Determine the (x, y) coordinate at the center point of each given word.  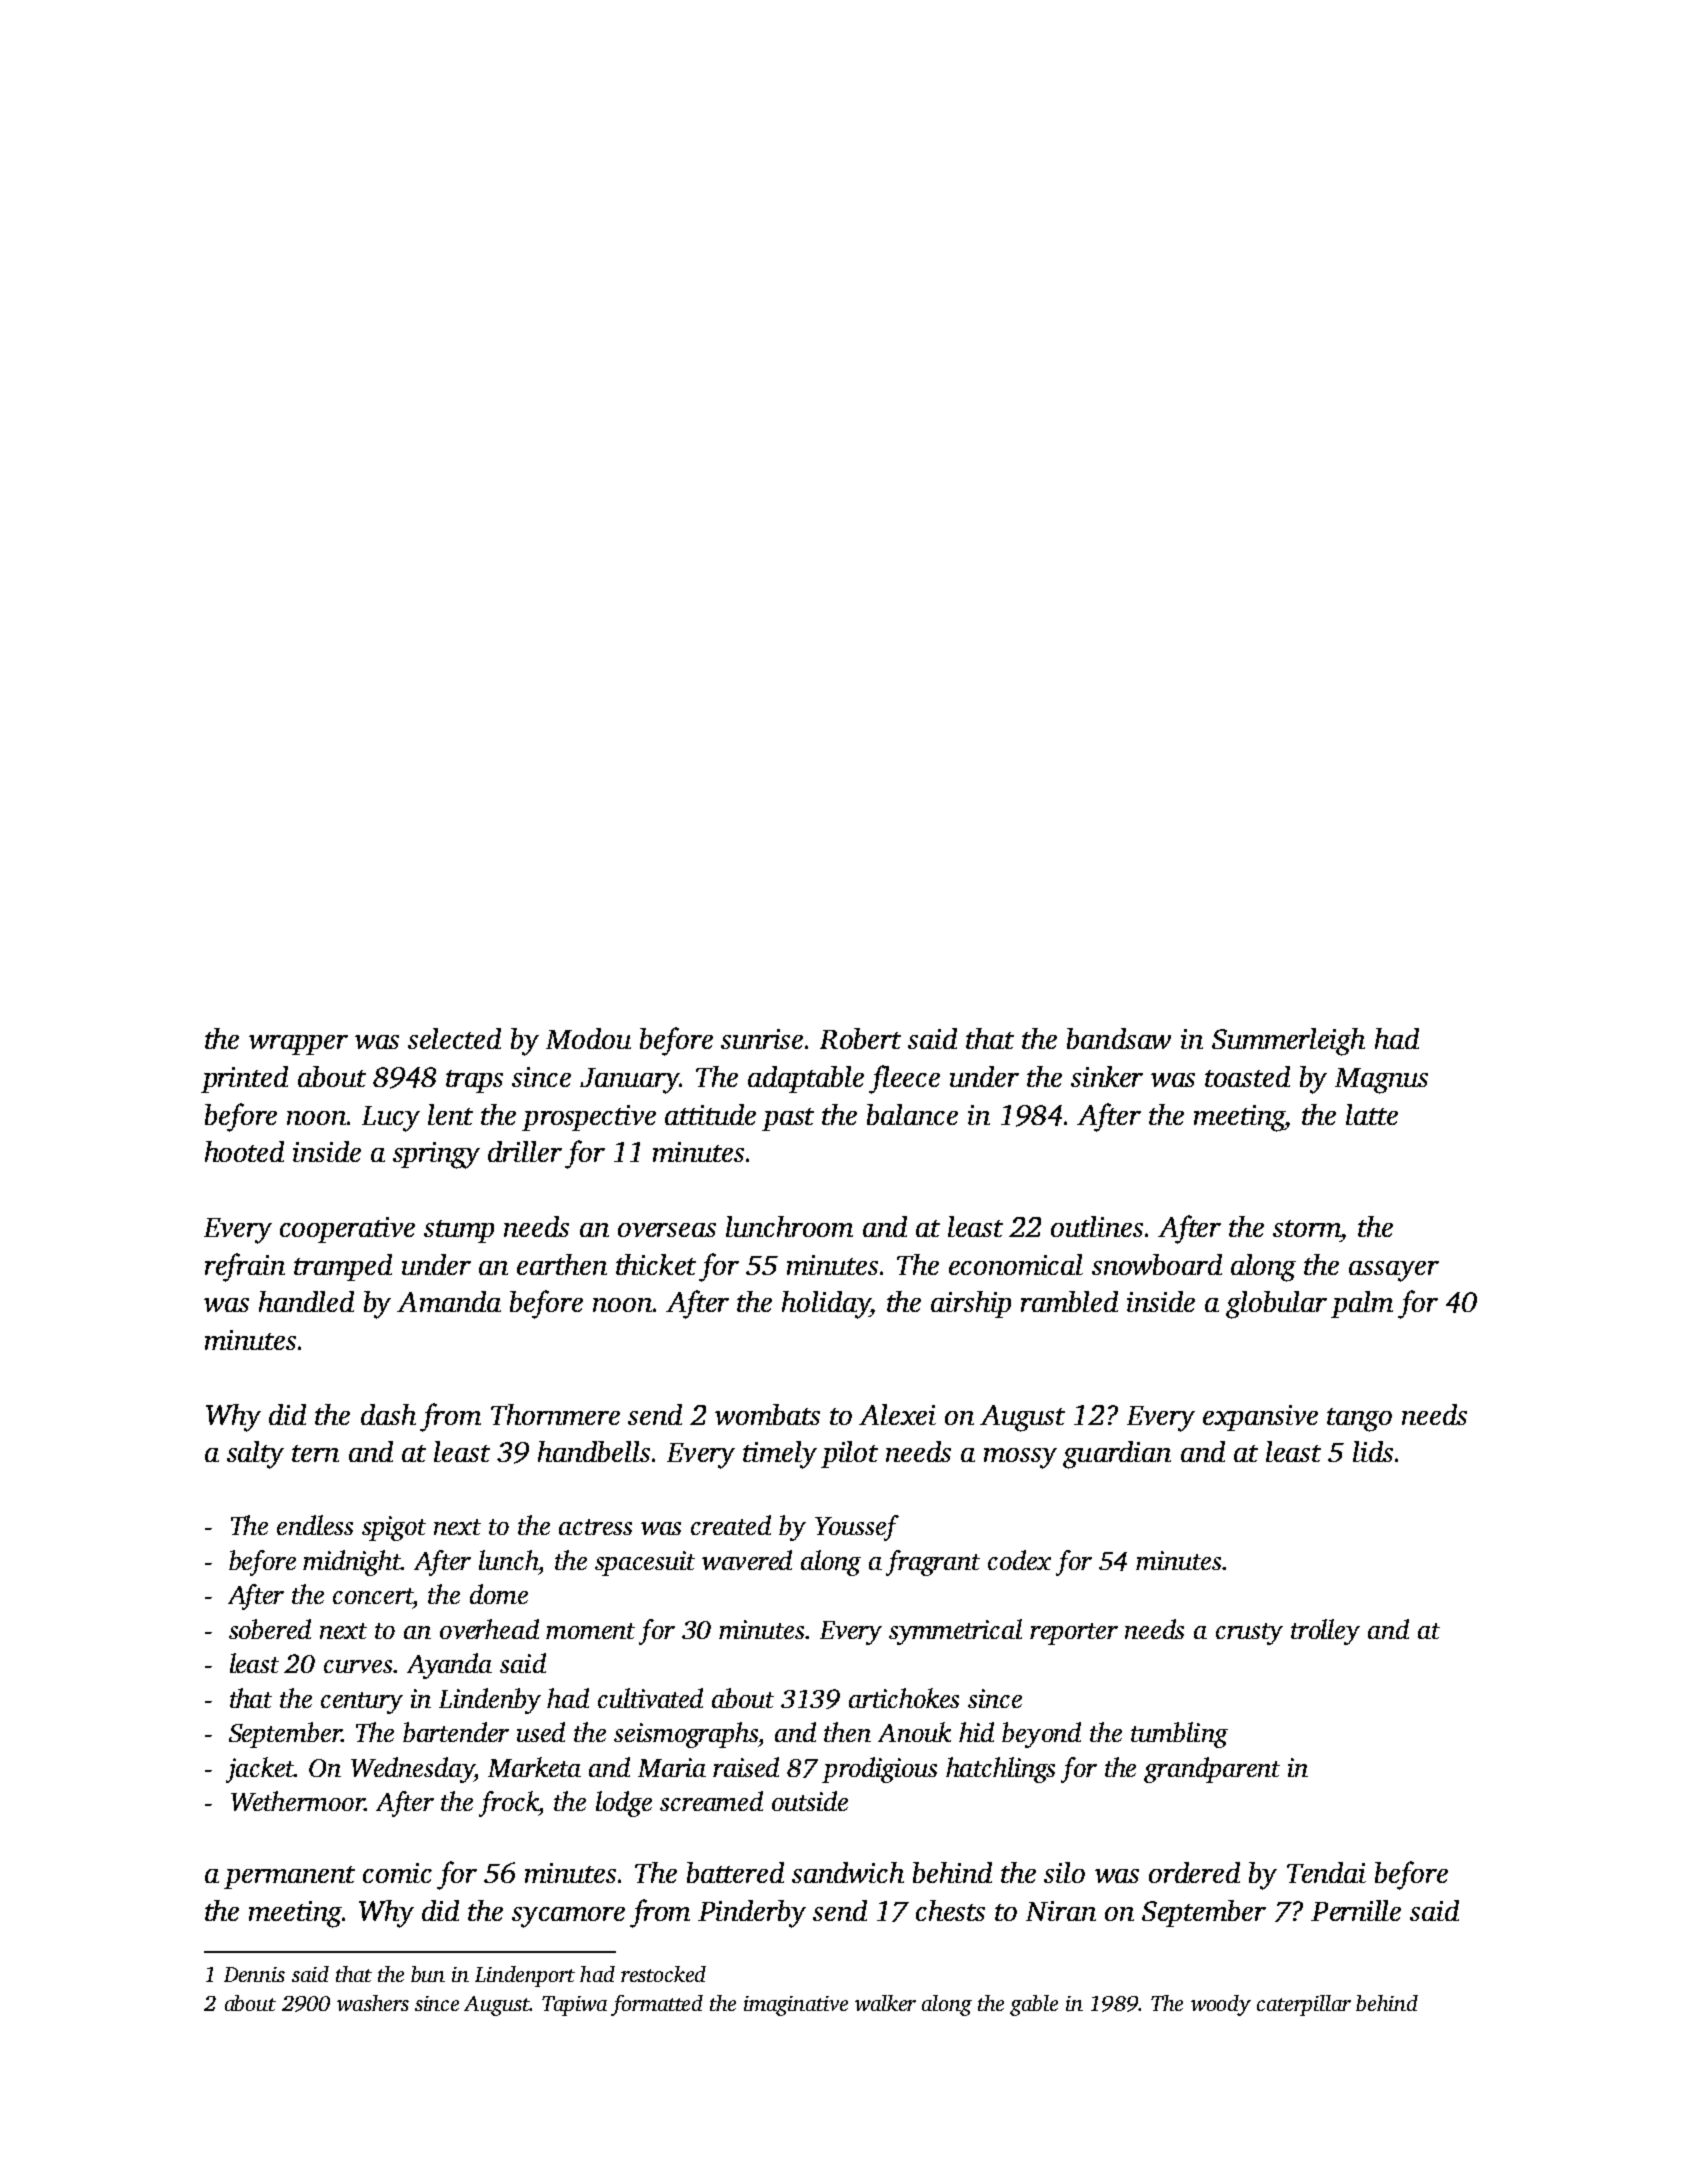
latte (1372, 1114)
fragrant (933, 1563)
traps (474, 1081)
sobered (270, 1629)
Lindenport (525, 1976)
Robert (860, 1038)
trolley (1325, 1632)
